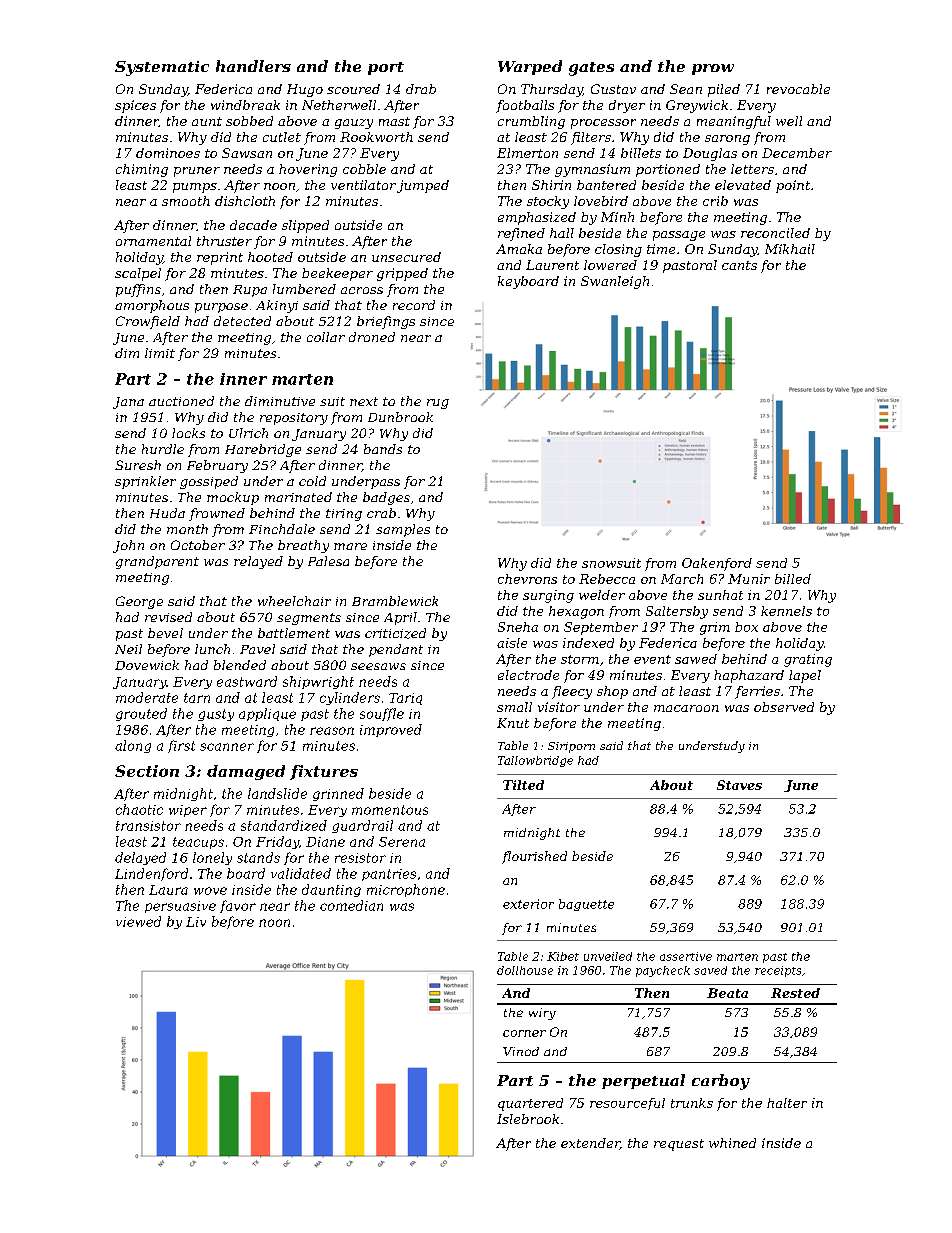 Image resolution: width=952 pixels, height=1233 pixels. What do you see at coordinates (400, 417) in the document?
I see `Dunbrook` at bounding box center [400, 417].
